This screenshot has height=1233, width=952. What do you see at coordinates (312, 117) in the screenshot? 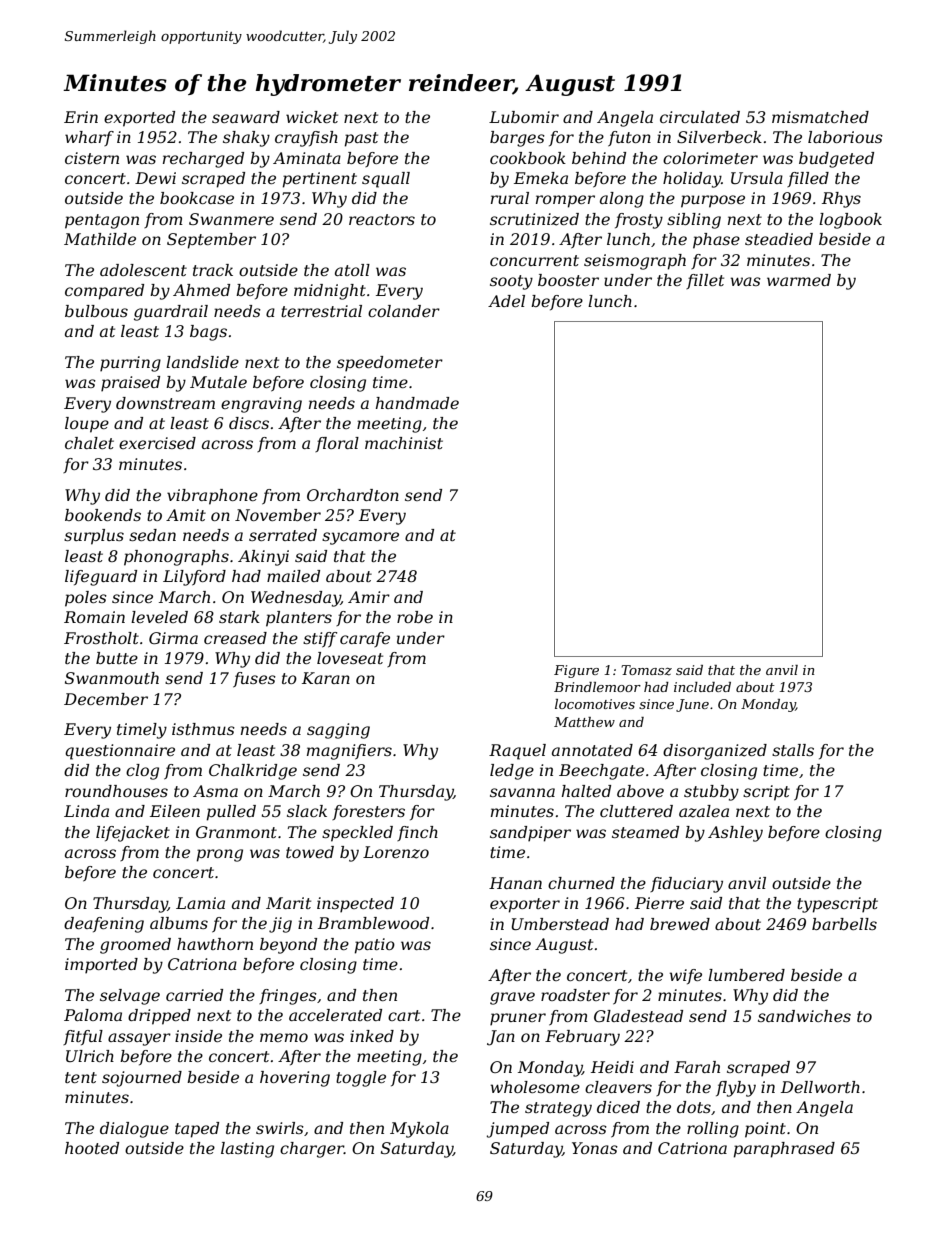
I see `wicket` at bounding box center [312, 117].
